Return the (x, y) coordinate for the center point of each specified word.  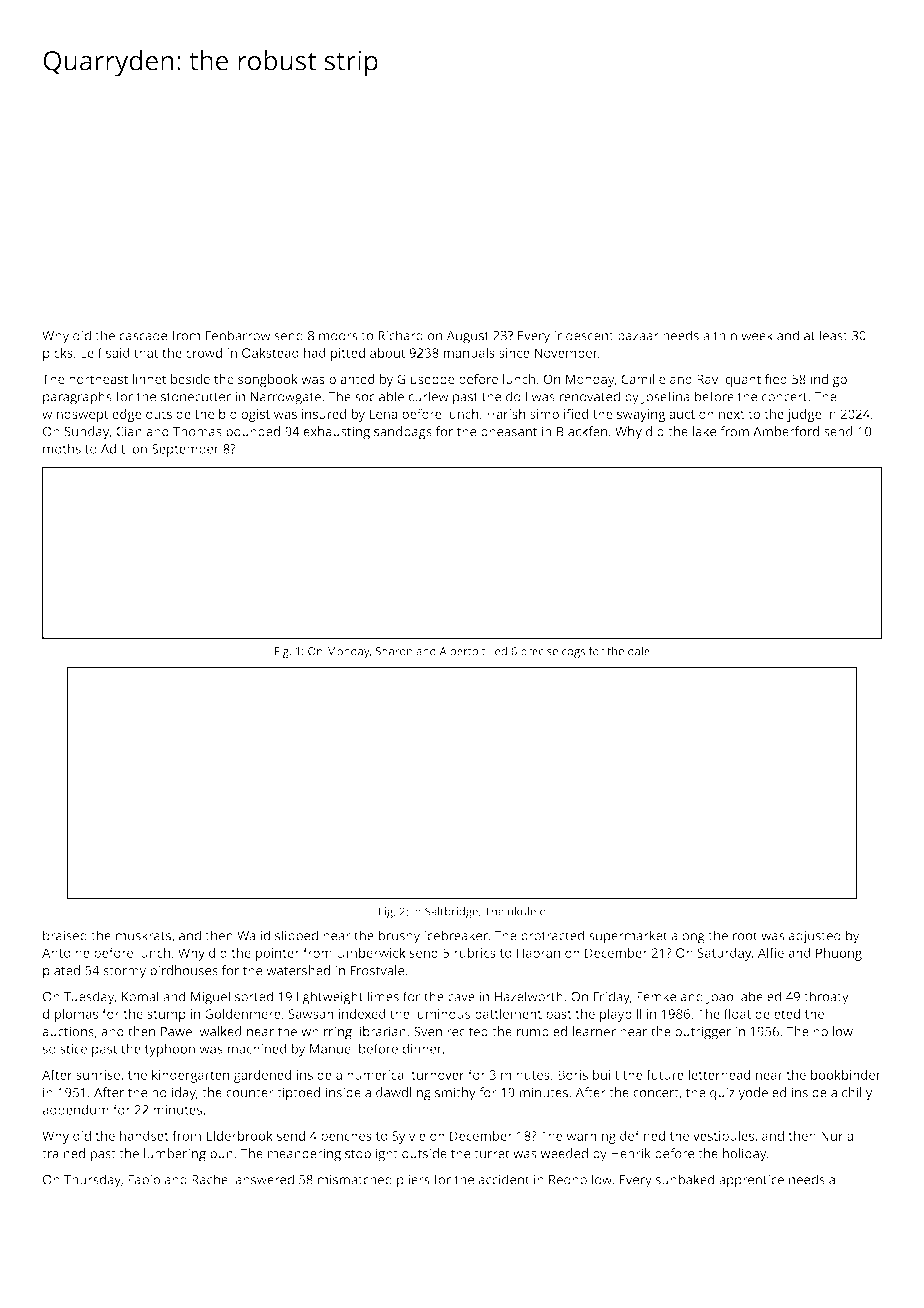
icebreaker (456, 935)
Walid (253, 935)
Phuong (839, 954)
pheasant (509, 433)
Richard (400, 335)
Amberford (786, 431)
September (185, 450)
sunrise (98, 1075)
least (834, 335)
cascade (143, 335)
